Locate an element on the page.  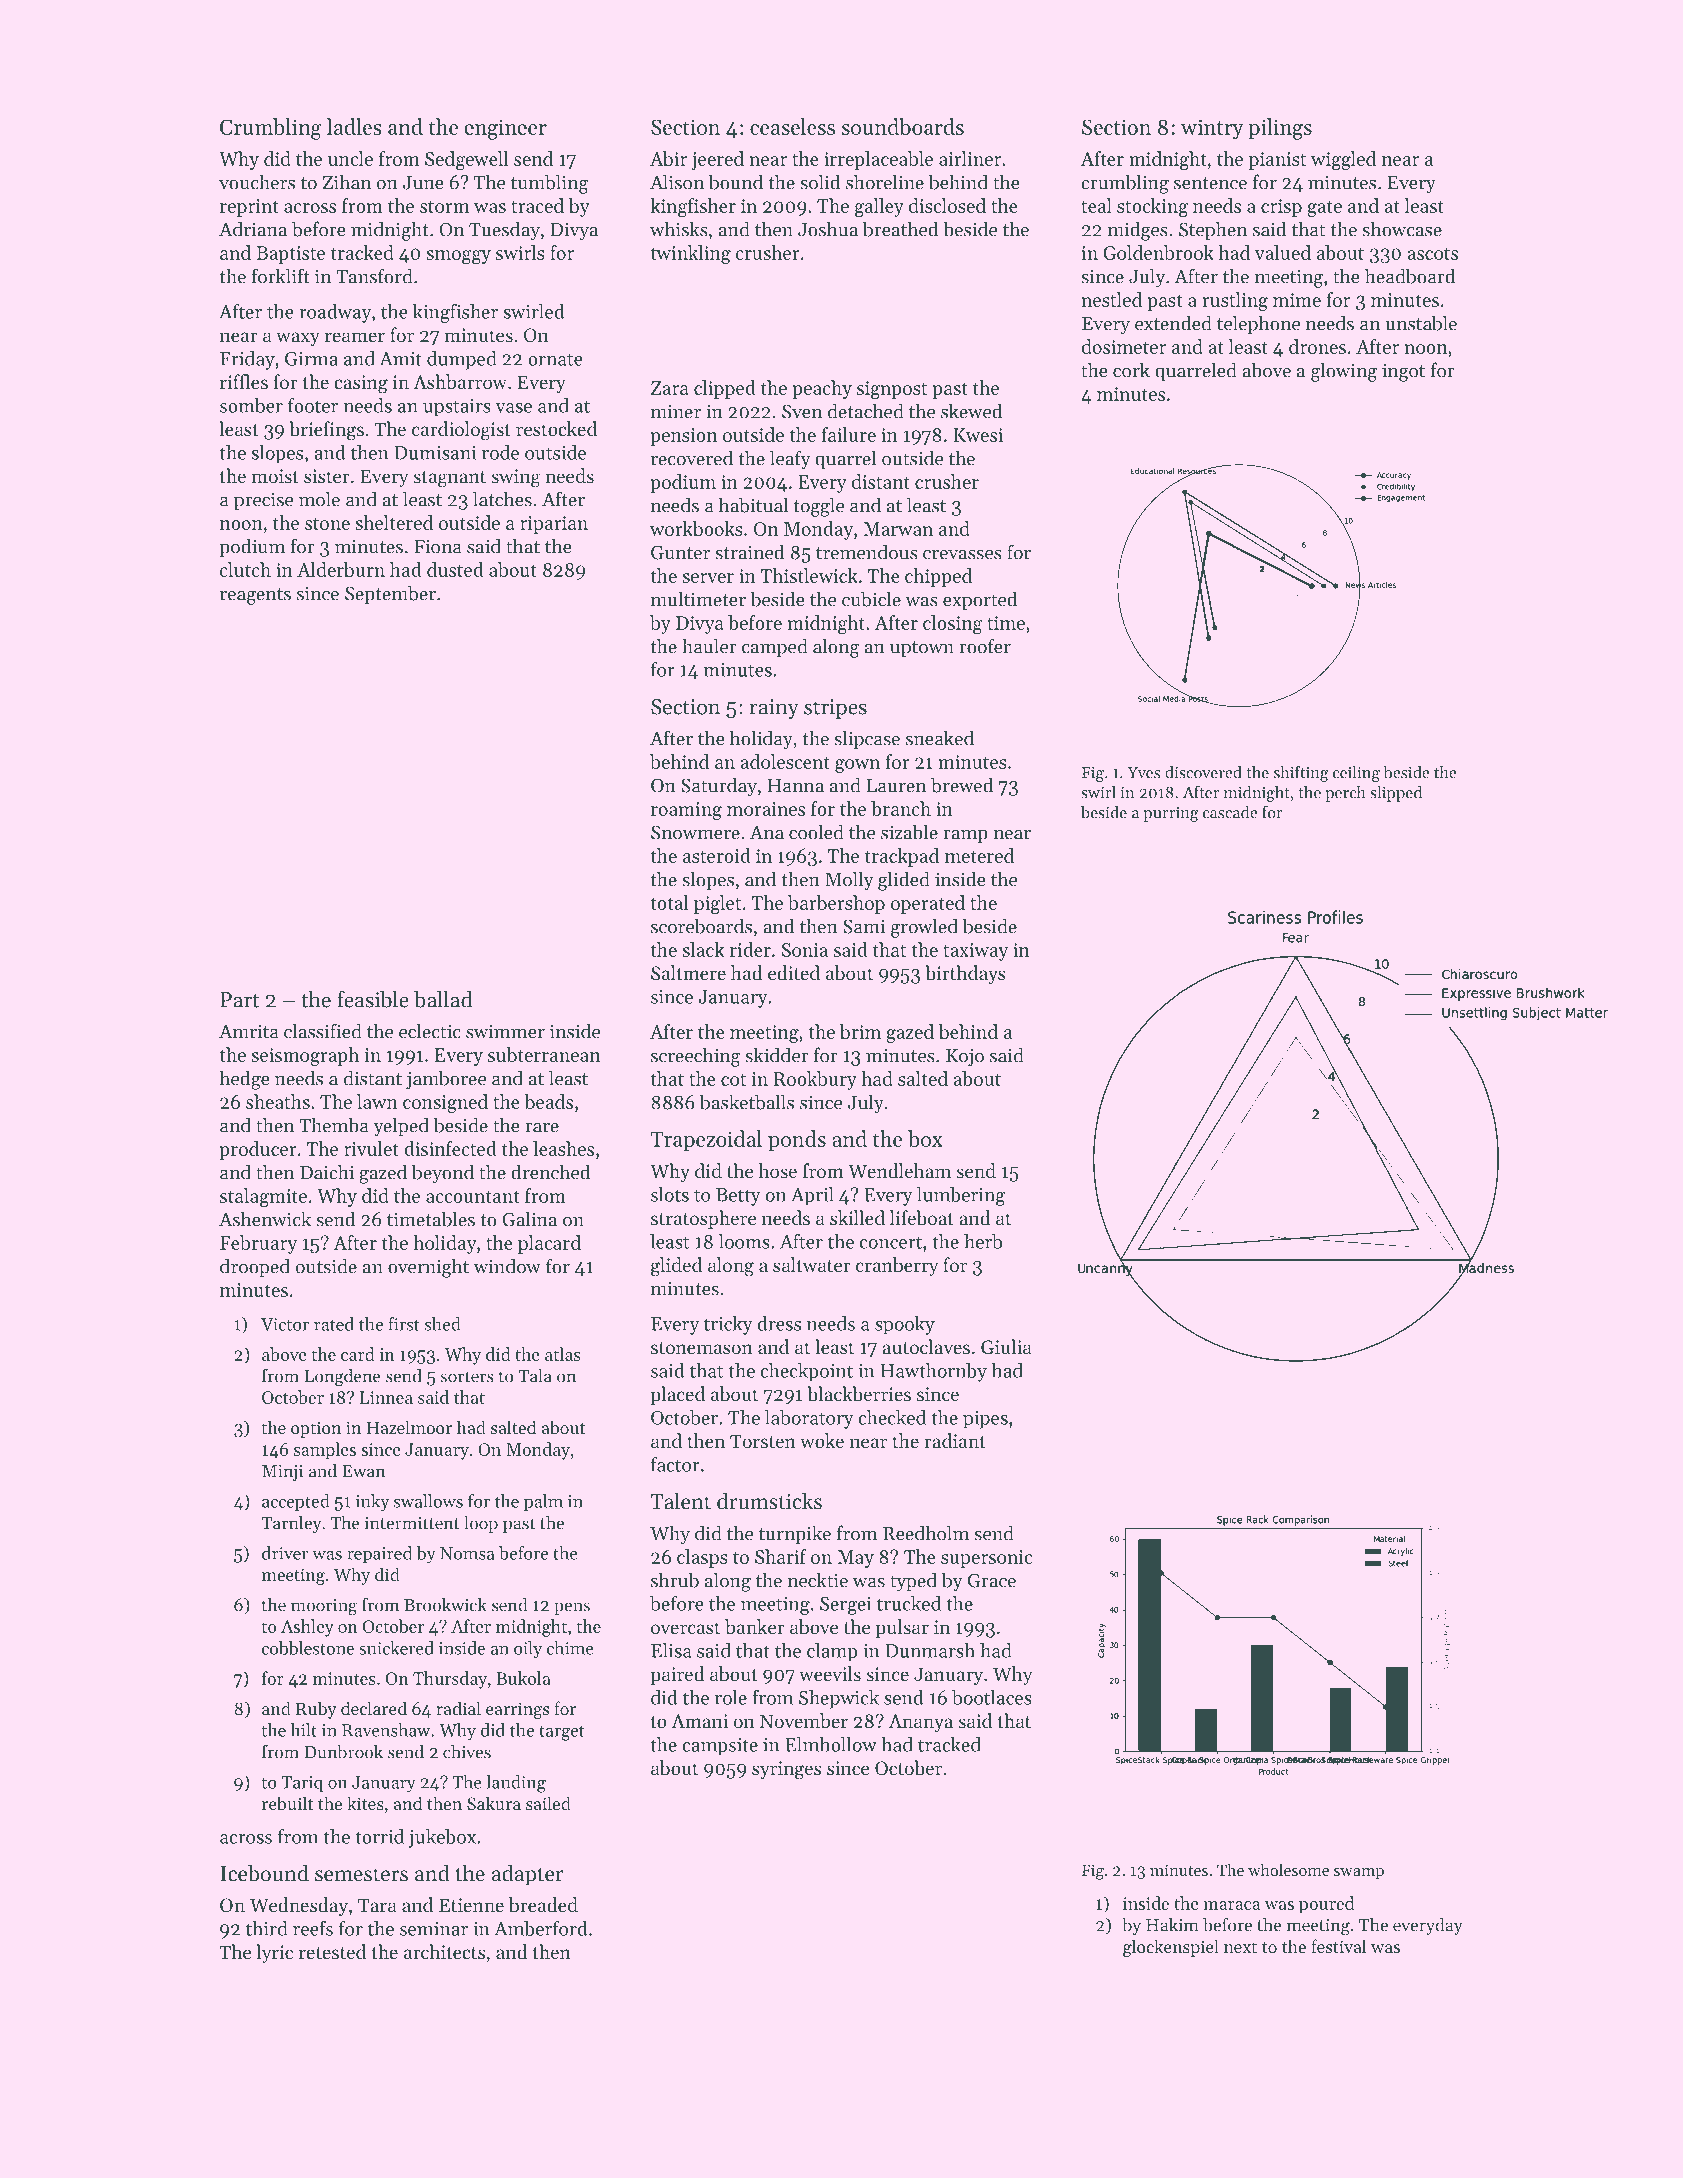
feasible is located at coordinates (373, 999).
